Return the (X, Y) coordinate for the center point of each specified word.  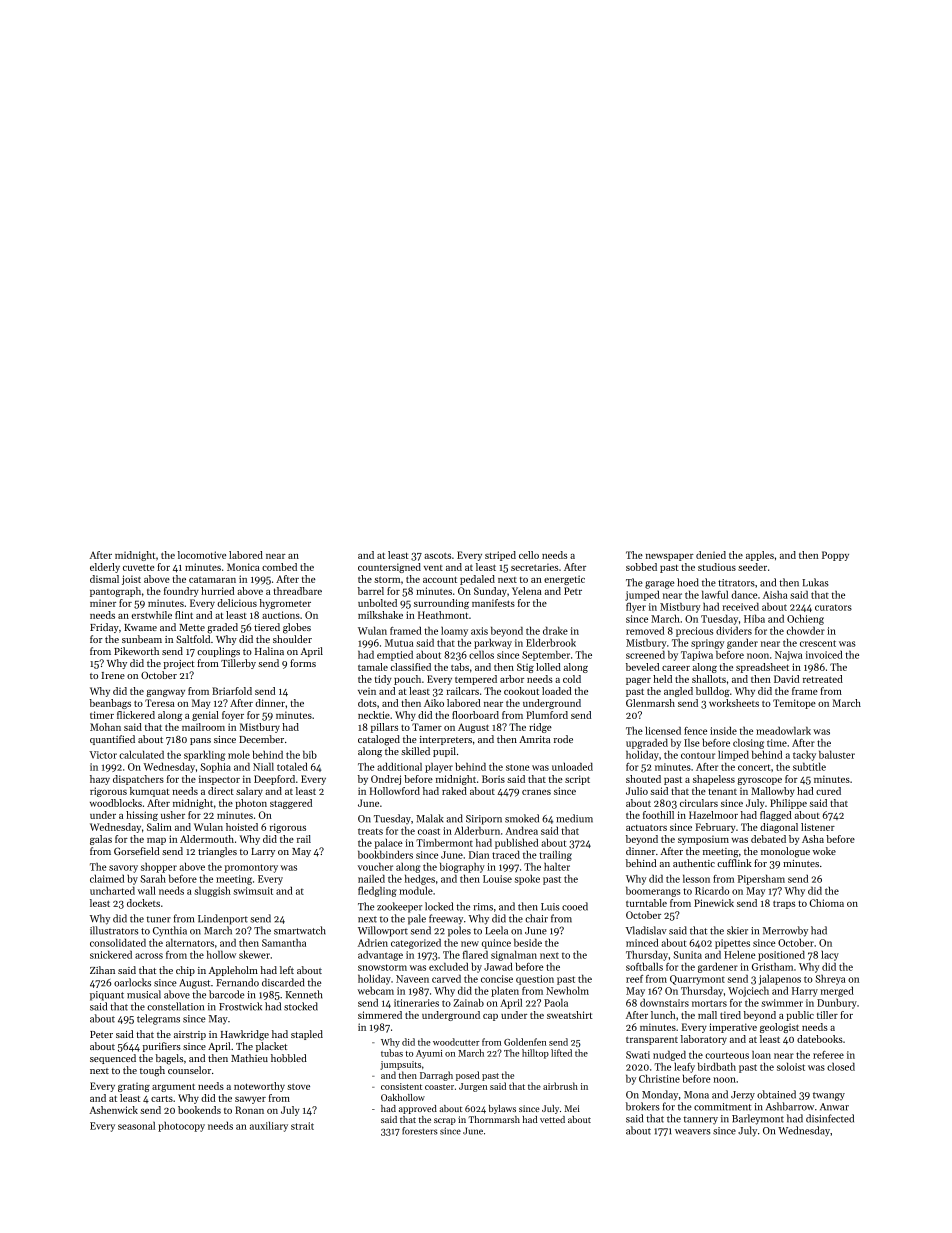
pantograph (115, 592)
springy (707, 644)
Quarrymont (697, 980)
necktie (374, 715)
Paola (556, 1003)
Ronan (249, 1110)
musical (144, 994)
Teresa (160, 703)
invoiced (824, 655)
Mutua (399, 643)
